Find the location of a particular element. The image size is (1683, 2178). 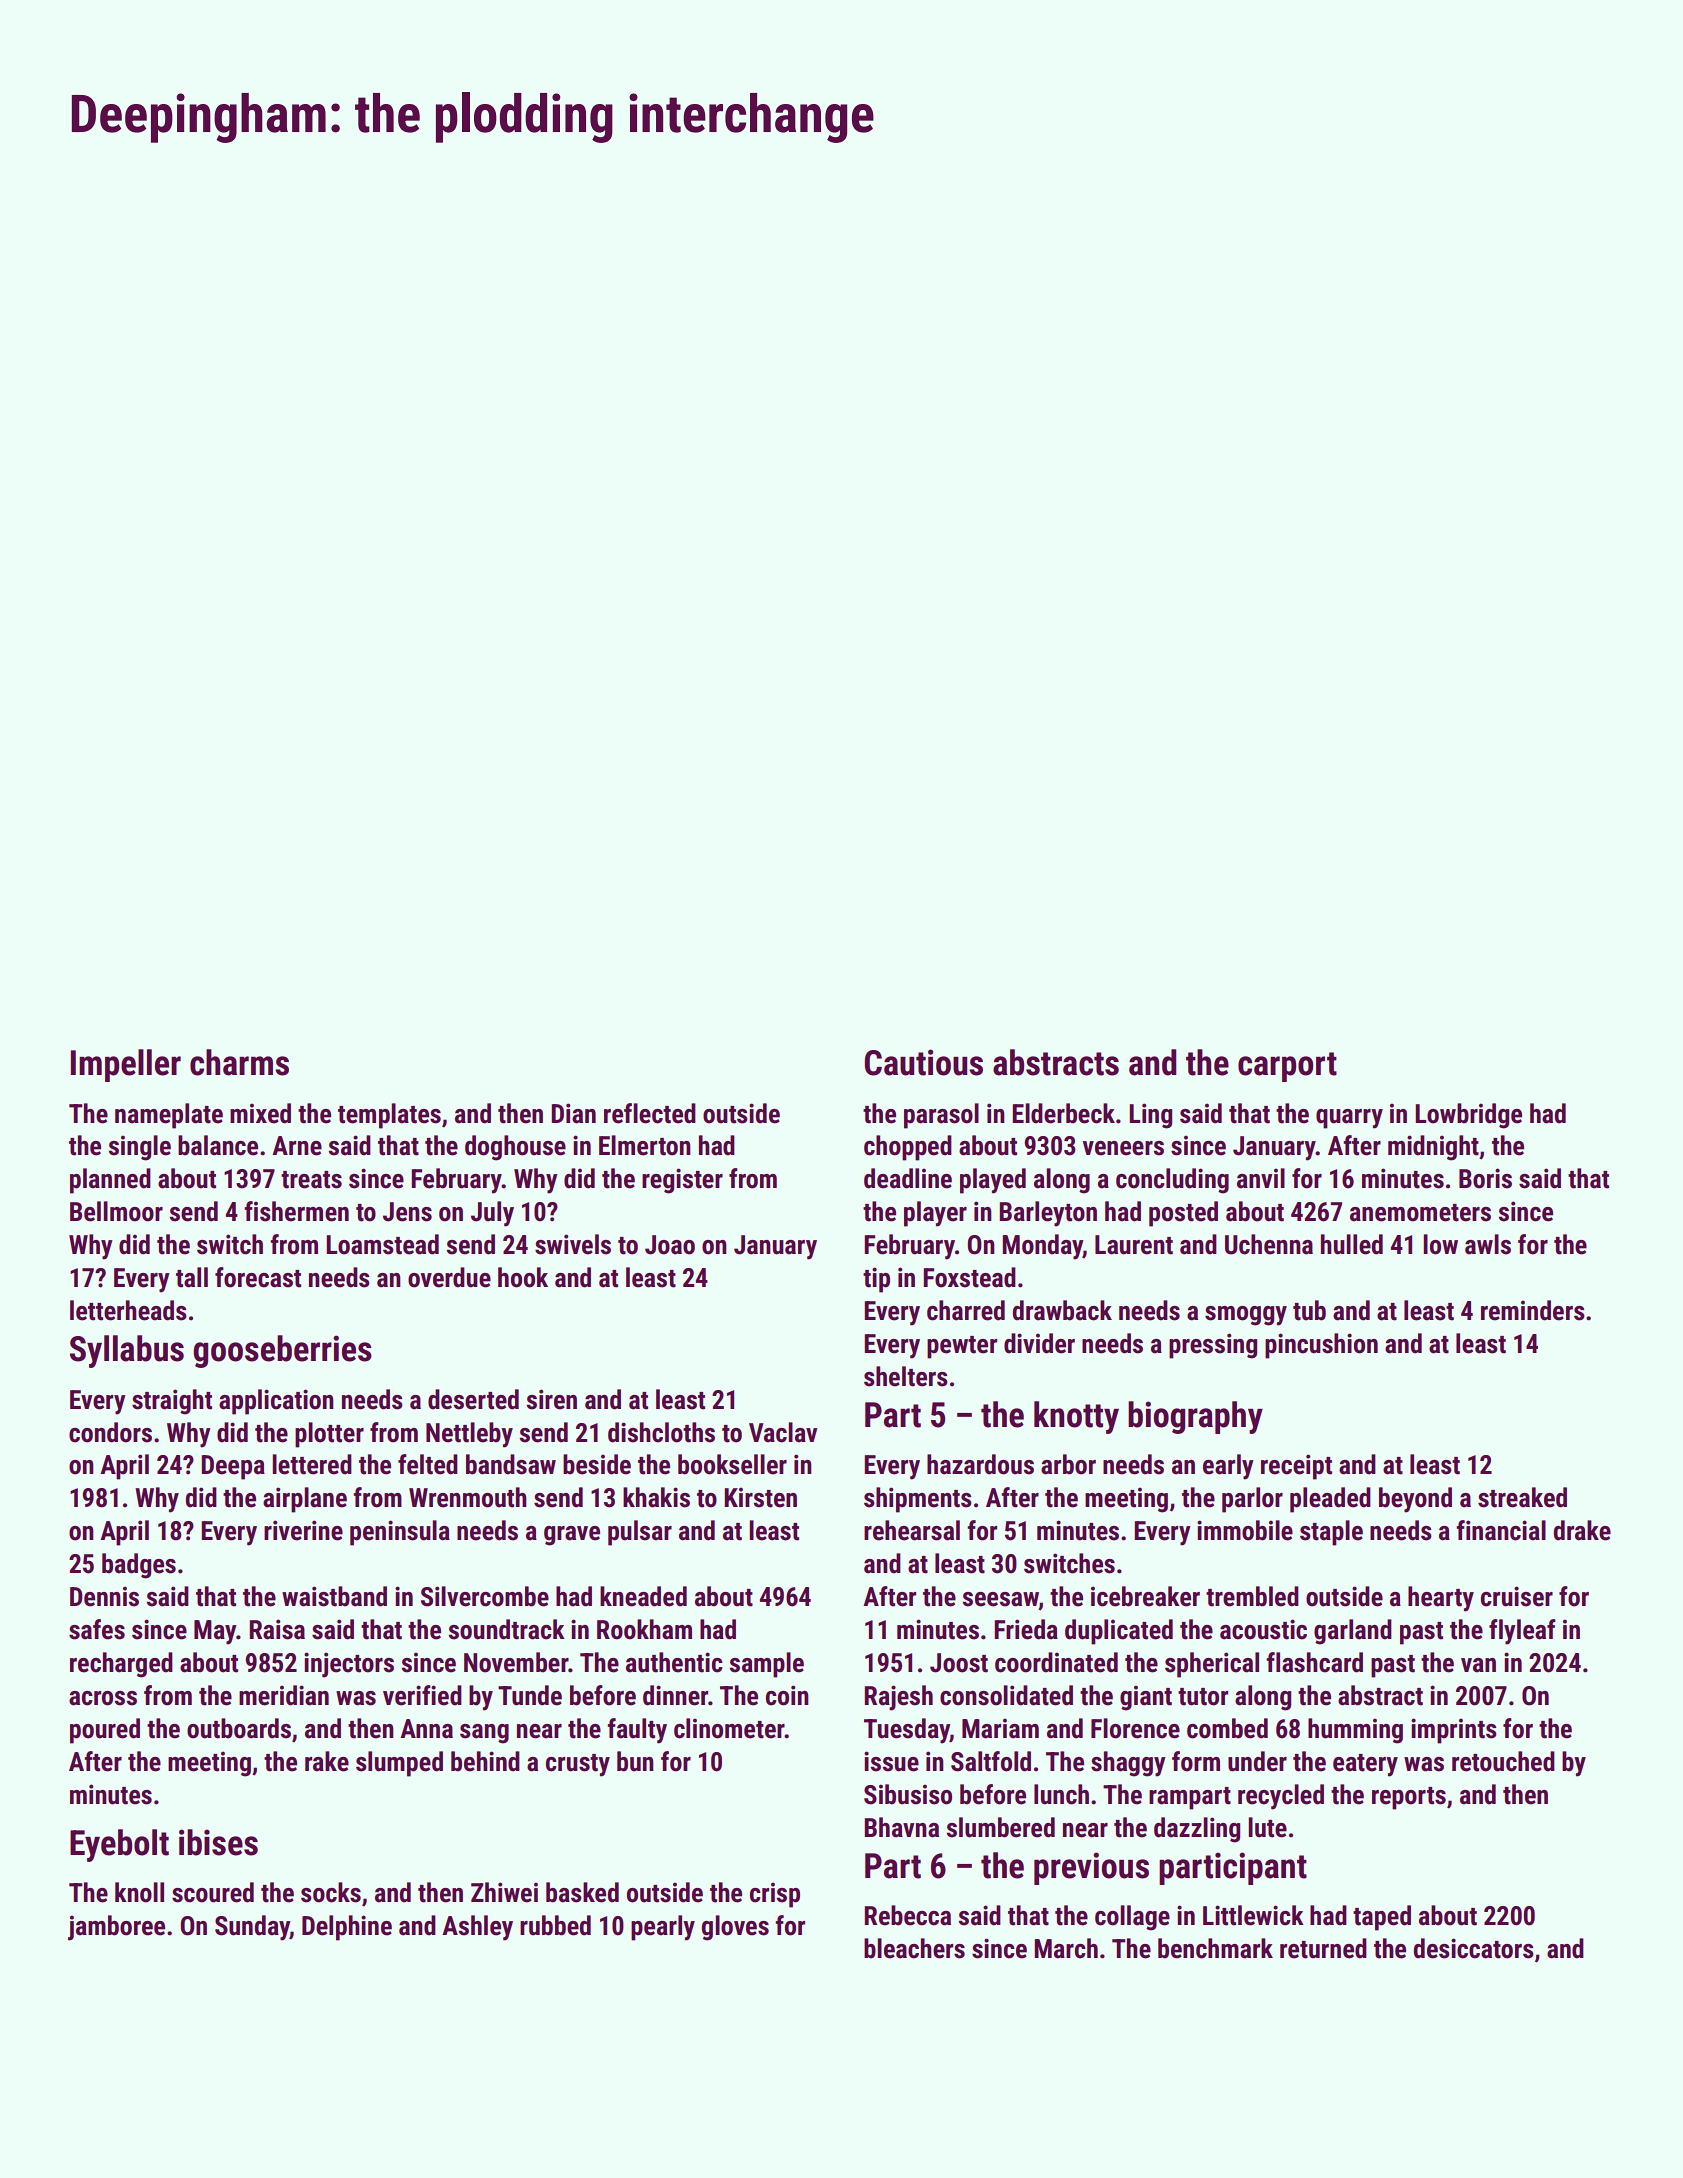

Nettleby is located at coordinates (469, 1435).
